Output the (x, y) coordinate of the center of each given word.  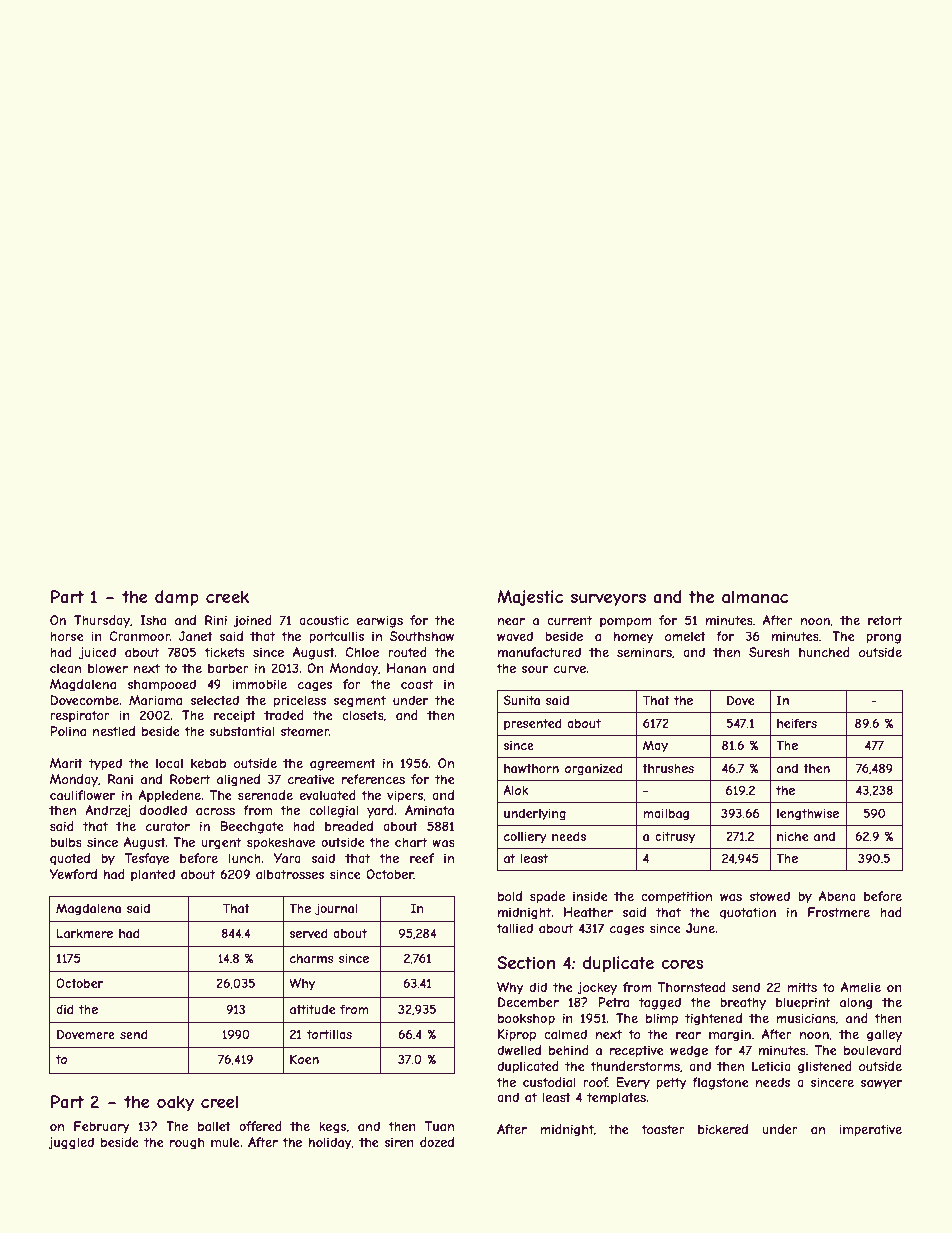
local (169, 763)
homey (633, 637)
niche (792, 836)
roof (595, 1082)
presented (532, 724)
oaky (175, 1103)
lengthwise (808, 814)
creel (219, 1101)
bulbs (66, 842)
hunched (824, 652)
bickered (723, 1129)
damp (177, 598)
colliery (525, 837)
